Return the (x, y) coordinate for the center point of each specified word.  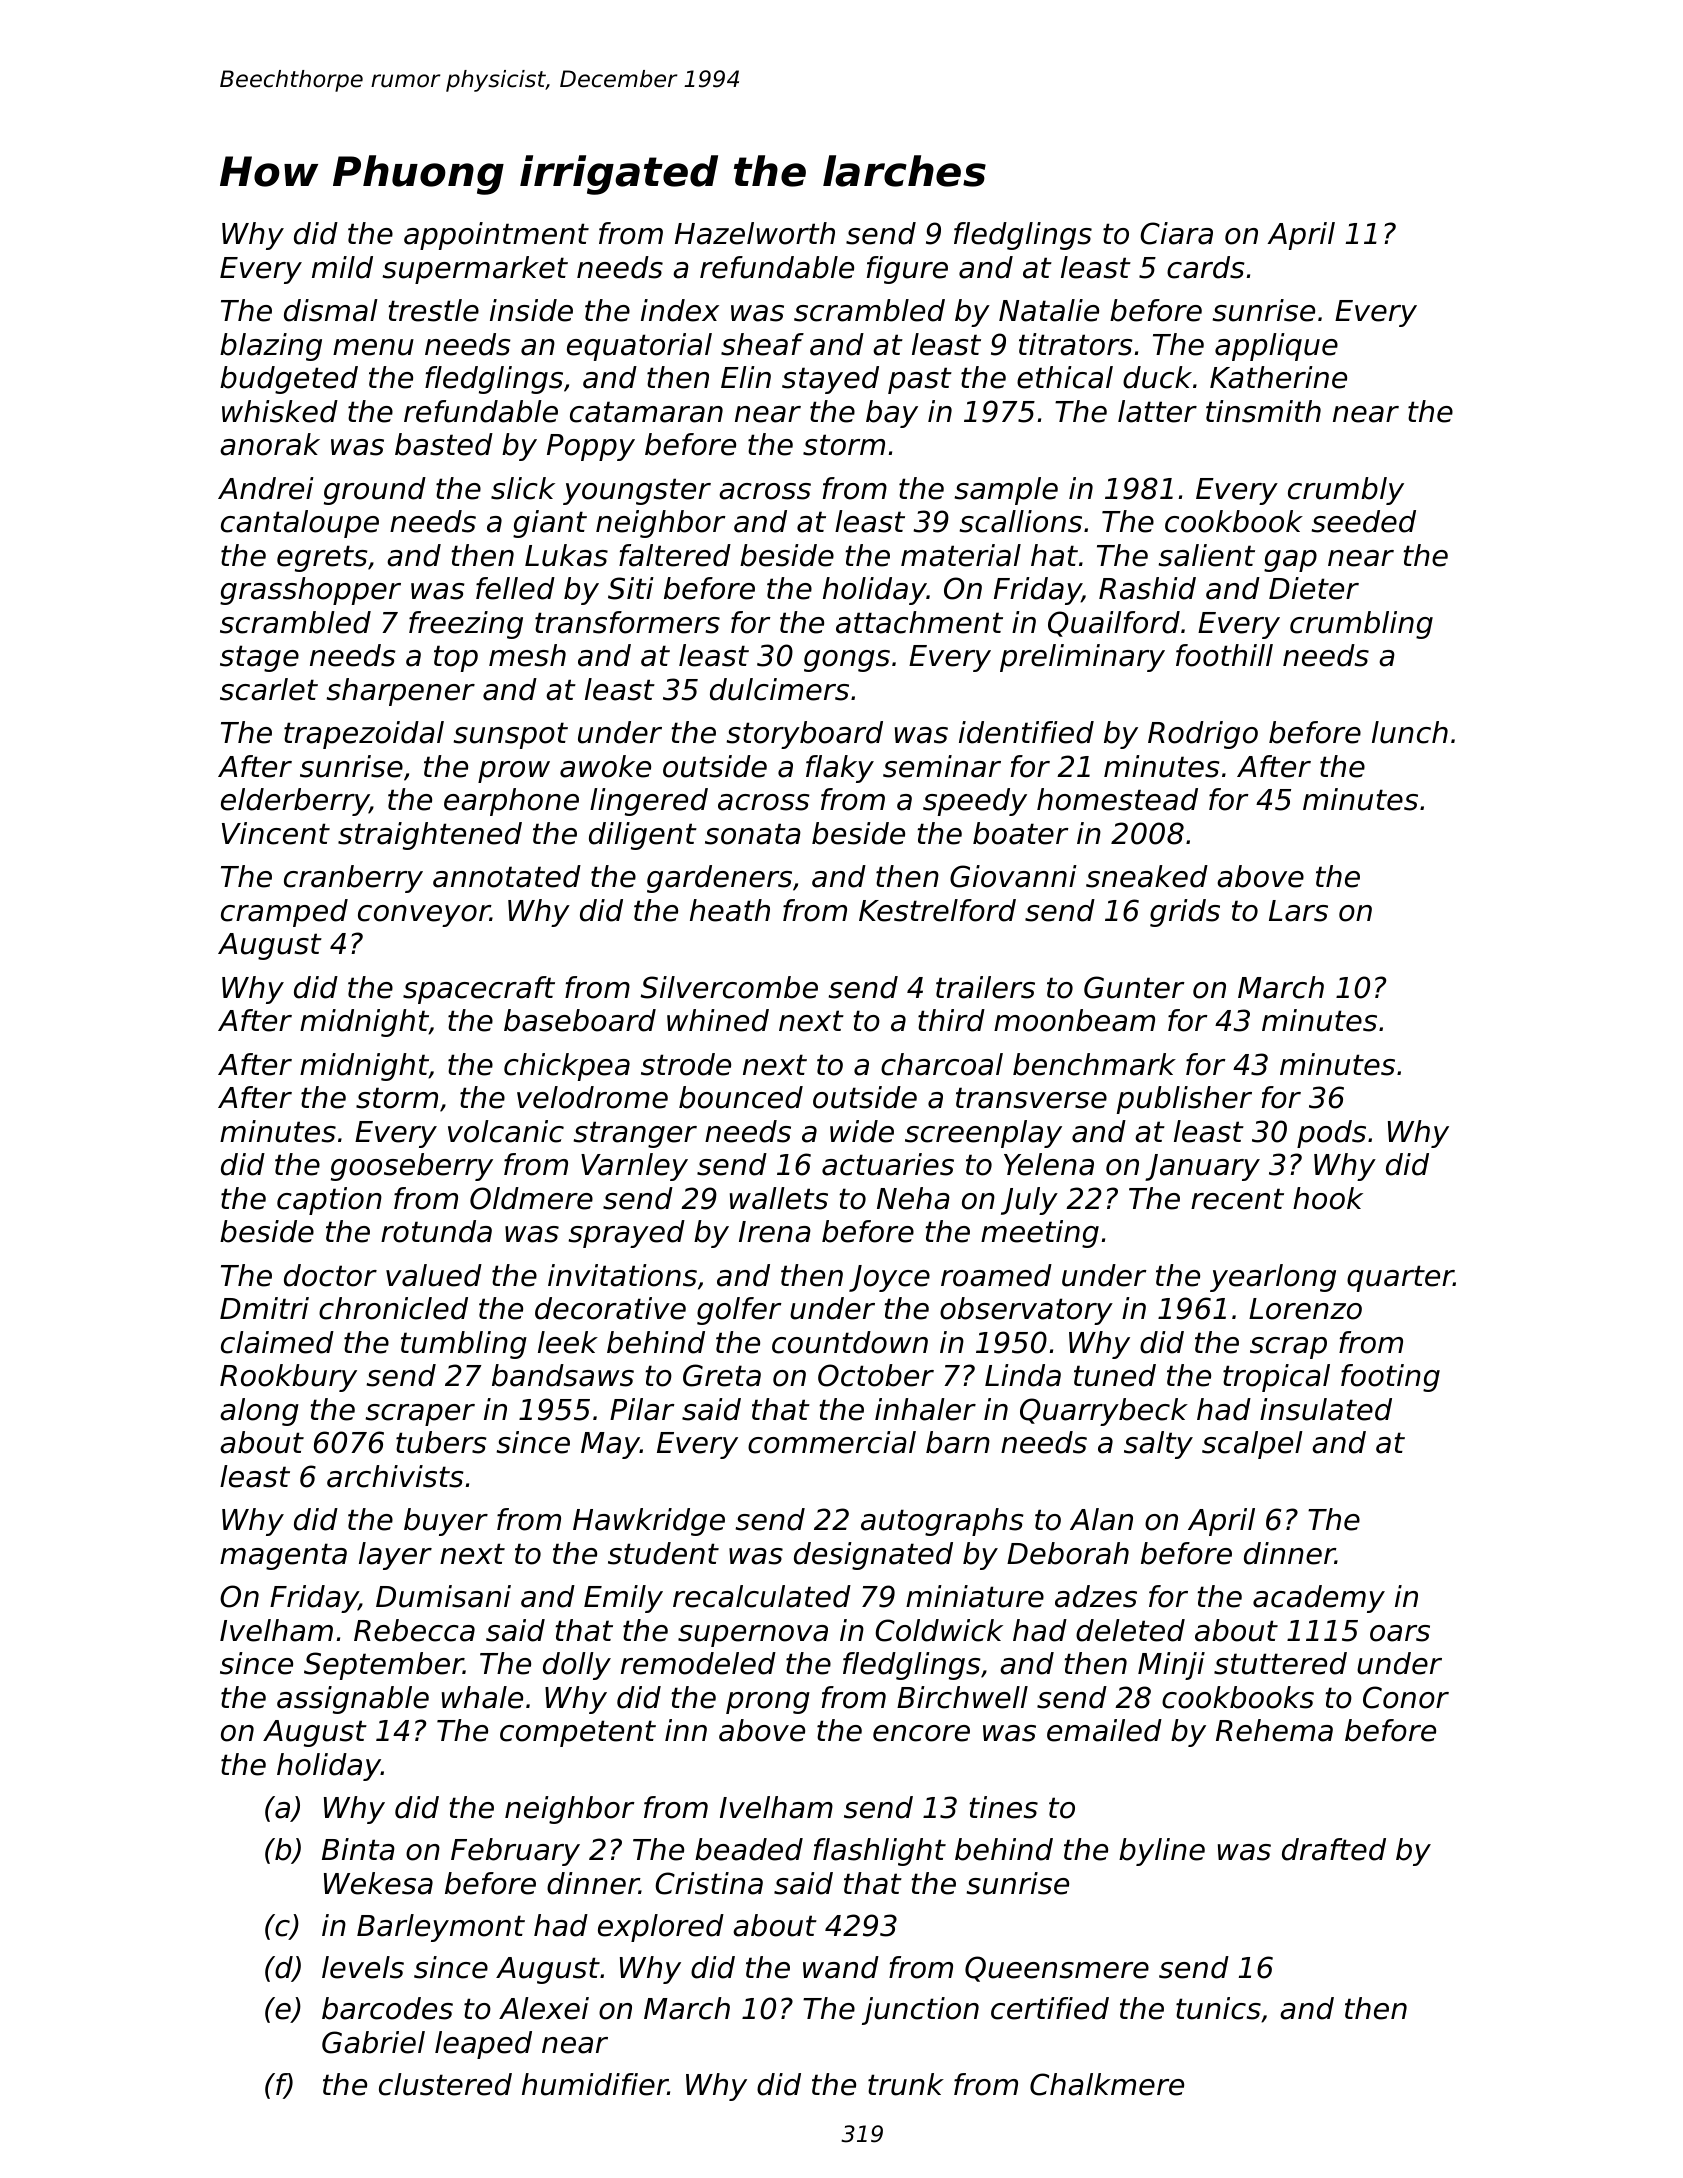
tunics (1218, 2008)
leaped (483, 2045)
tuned (1115, 1375)
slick (523, 488)
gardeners (719, 879)
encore (921, 1733)
